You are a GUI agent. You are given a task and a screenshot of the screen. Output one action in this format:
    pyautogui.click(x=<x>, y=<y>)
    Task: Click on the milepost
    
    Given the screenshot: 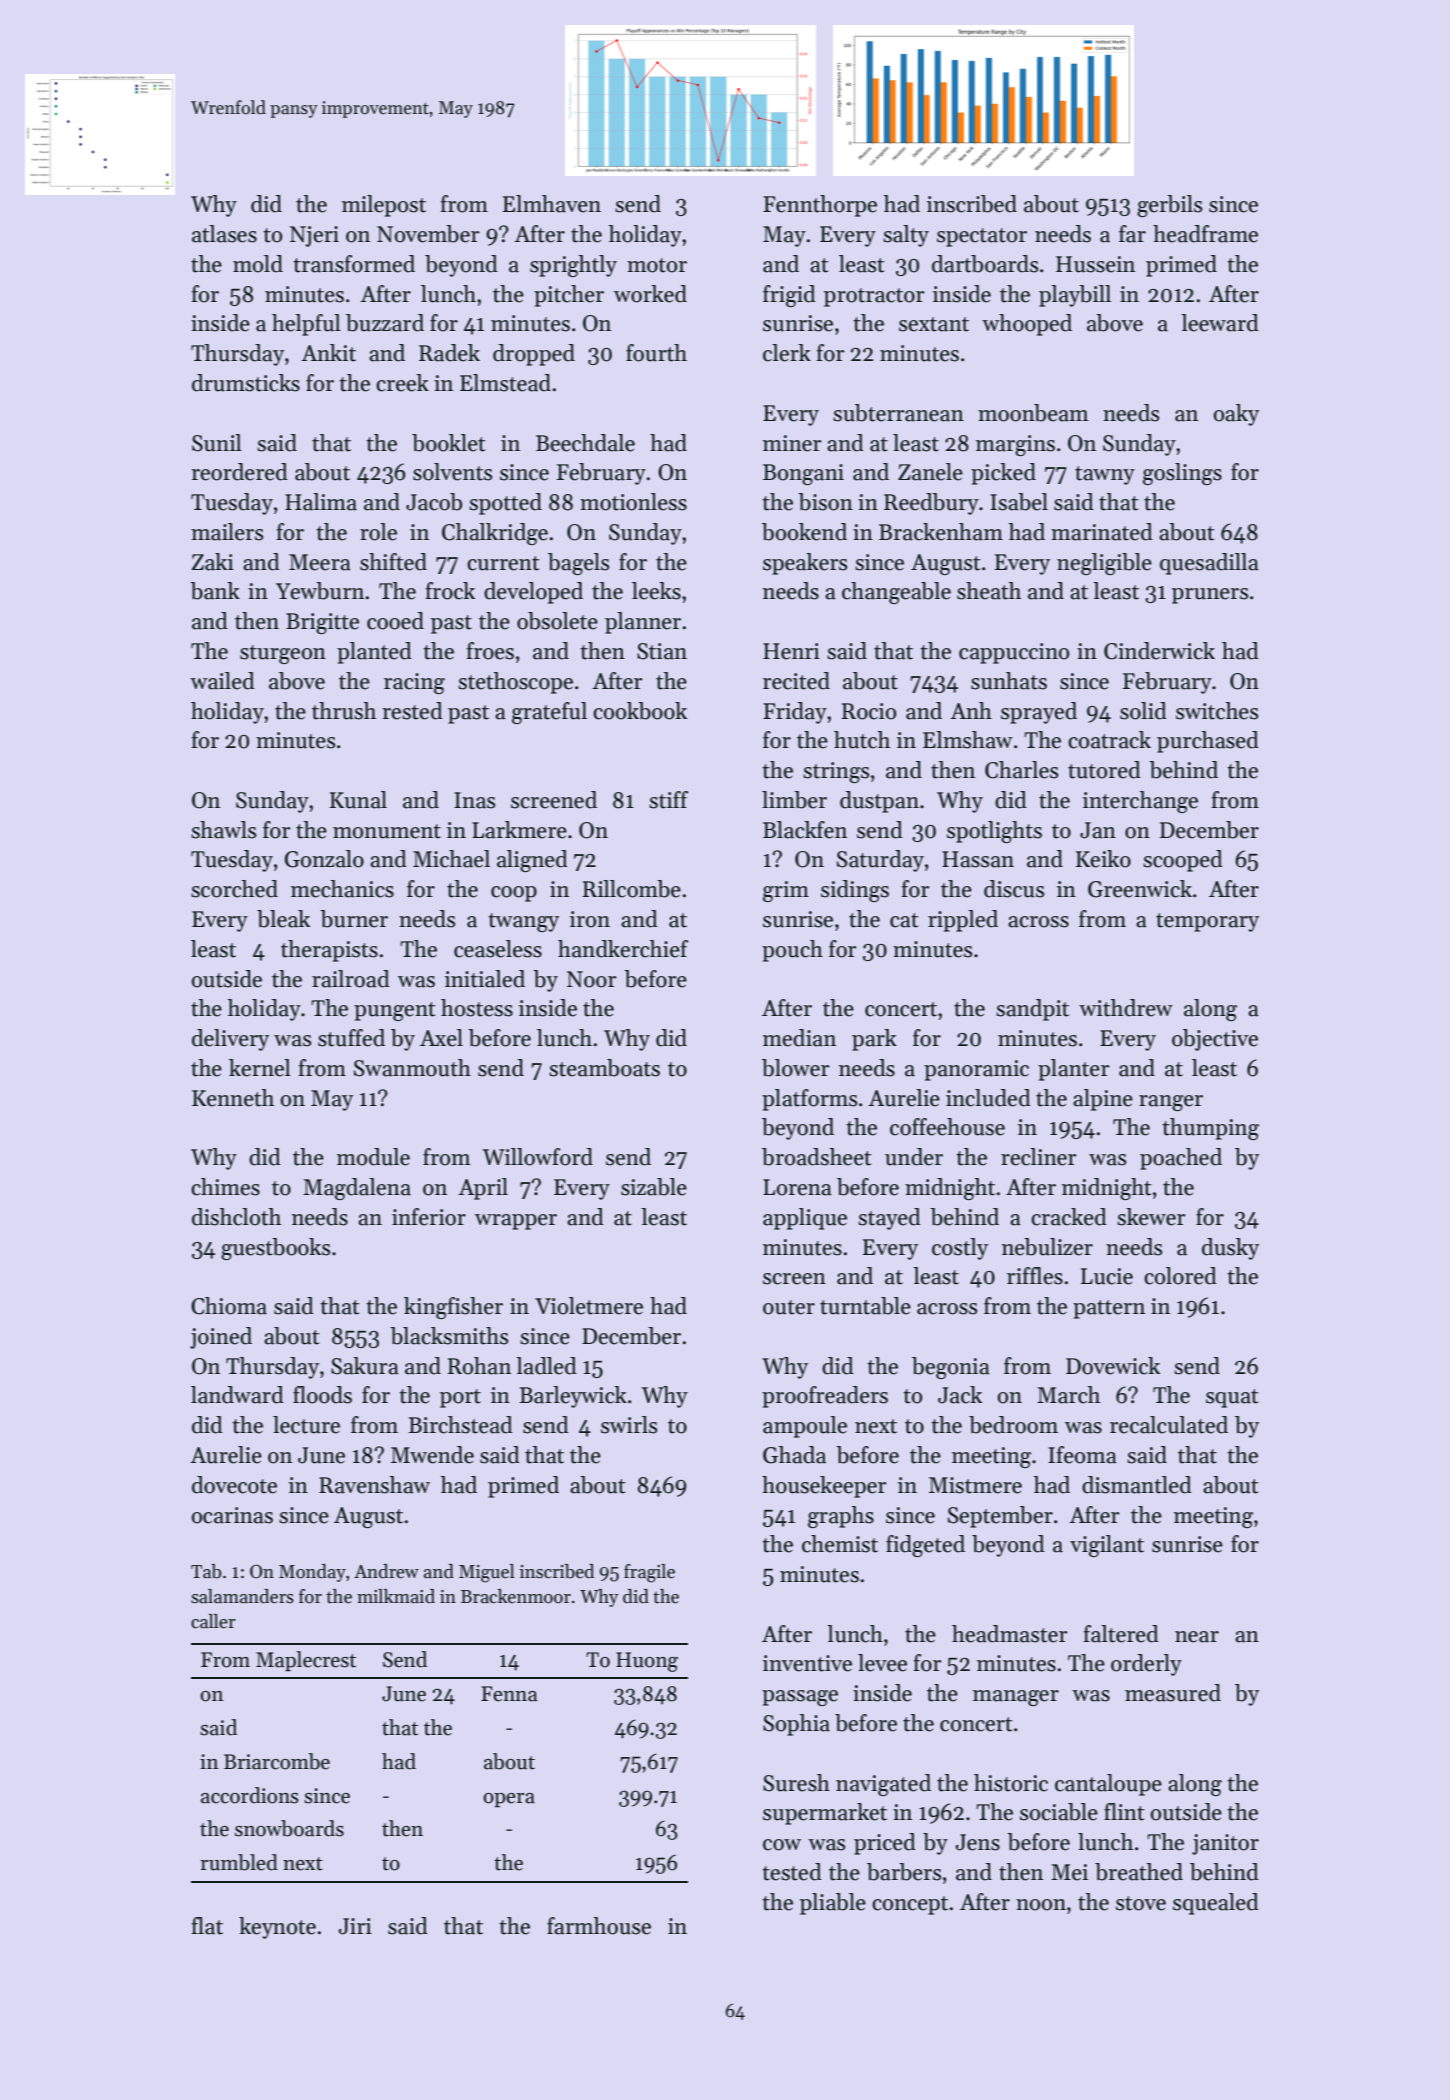 What is the action you would take?
    pyautogui.click(x=384, y=206)
